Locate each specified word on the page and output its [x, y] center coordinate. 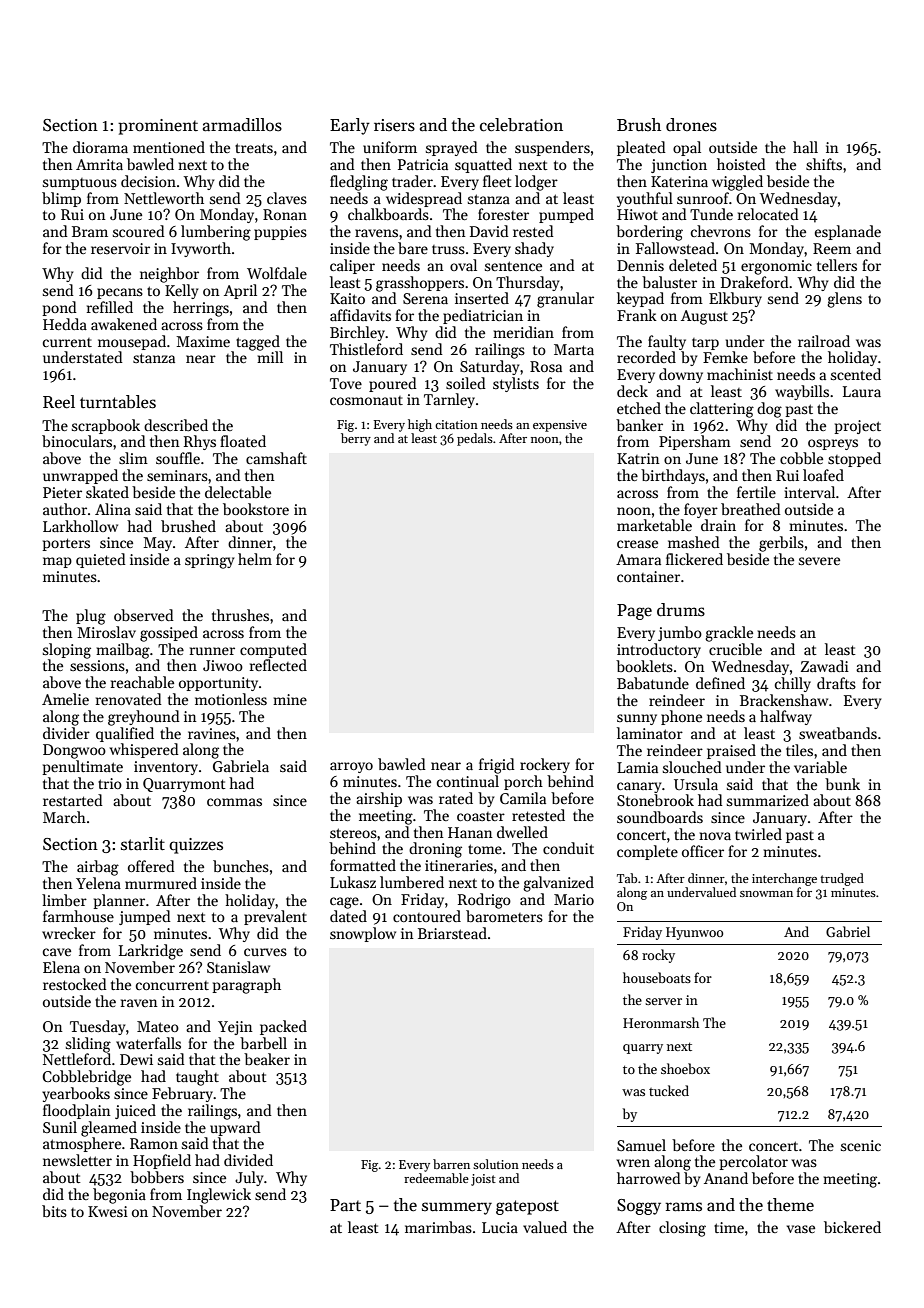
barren [451, 1164]
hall [805, 147]
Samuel [641, 1145]
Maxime [203, 341]
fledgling [359, 183]
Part [345, 1205]
